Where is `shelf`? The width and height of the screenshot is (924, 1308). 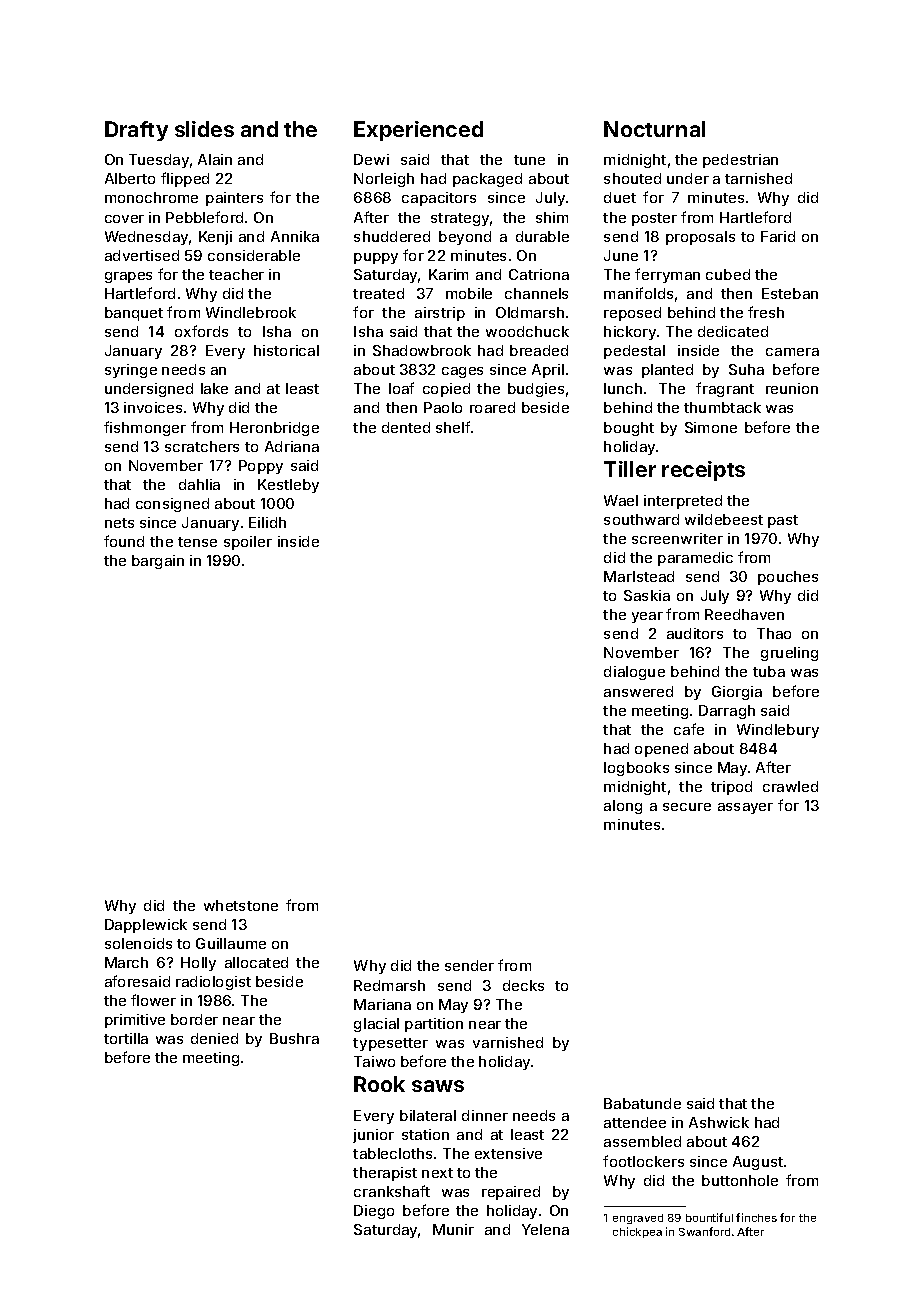
shelf is located at coordinates (453, 427).
